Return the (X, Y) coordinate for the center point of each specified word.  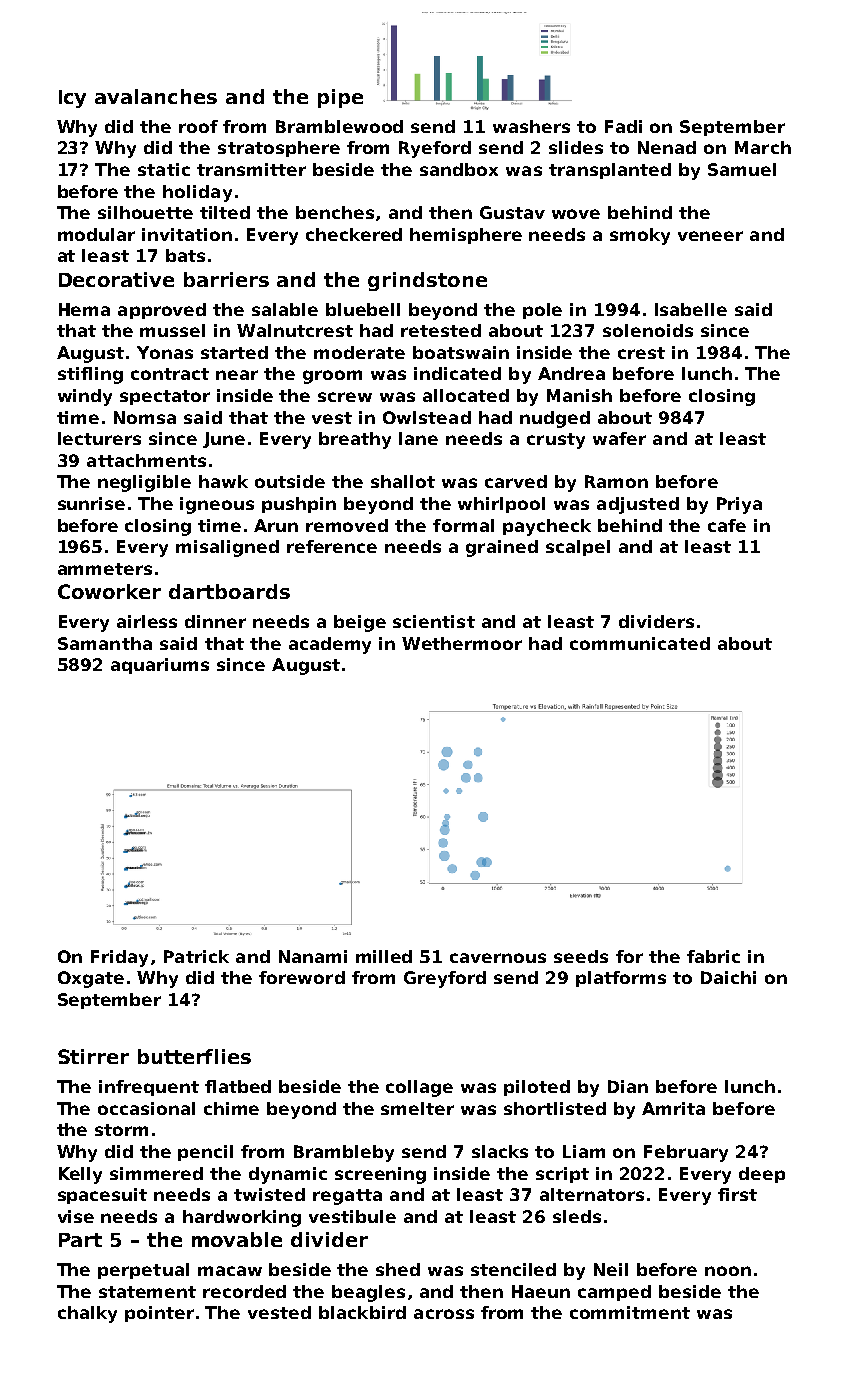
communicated (640, 643)
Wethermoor (462, 643)
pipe (340, 98)
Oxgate (91, 979)
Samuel (742, 169)
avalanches (156, 96)
